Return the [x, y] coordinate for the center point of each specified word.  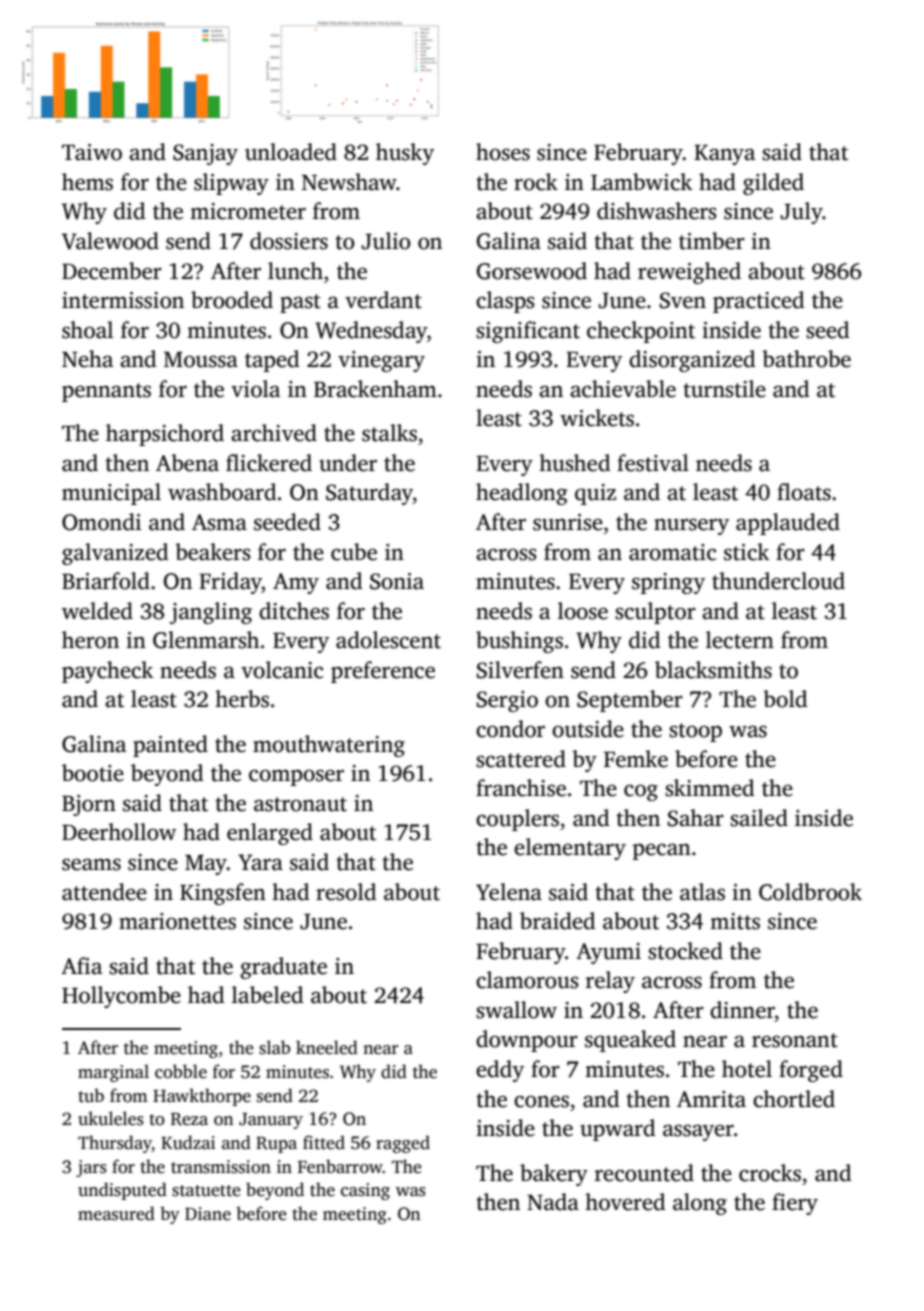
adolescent [388, 640]
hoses [503, 152]
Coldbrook [810, 892]
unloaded [291, 152]
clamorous [527, 980]
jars [91, 1168]
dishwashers [657, 211]
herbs [242, 699]
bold [785, 699]
